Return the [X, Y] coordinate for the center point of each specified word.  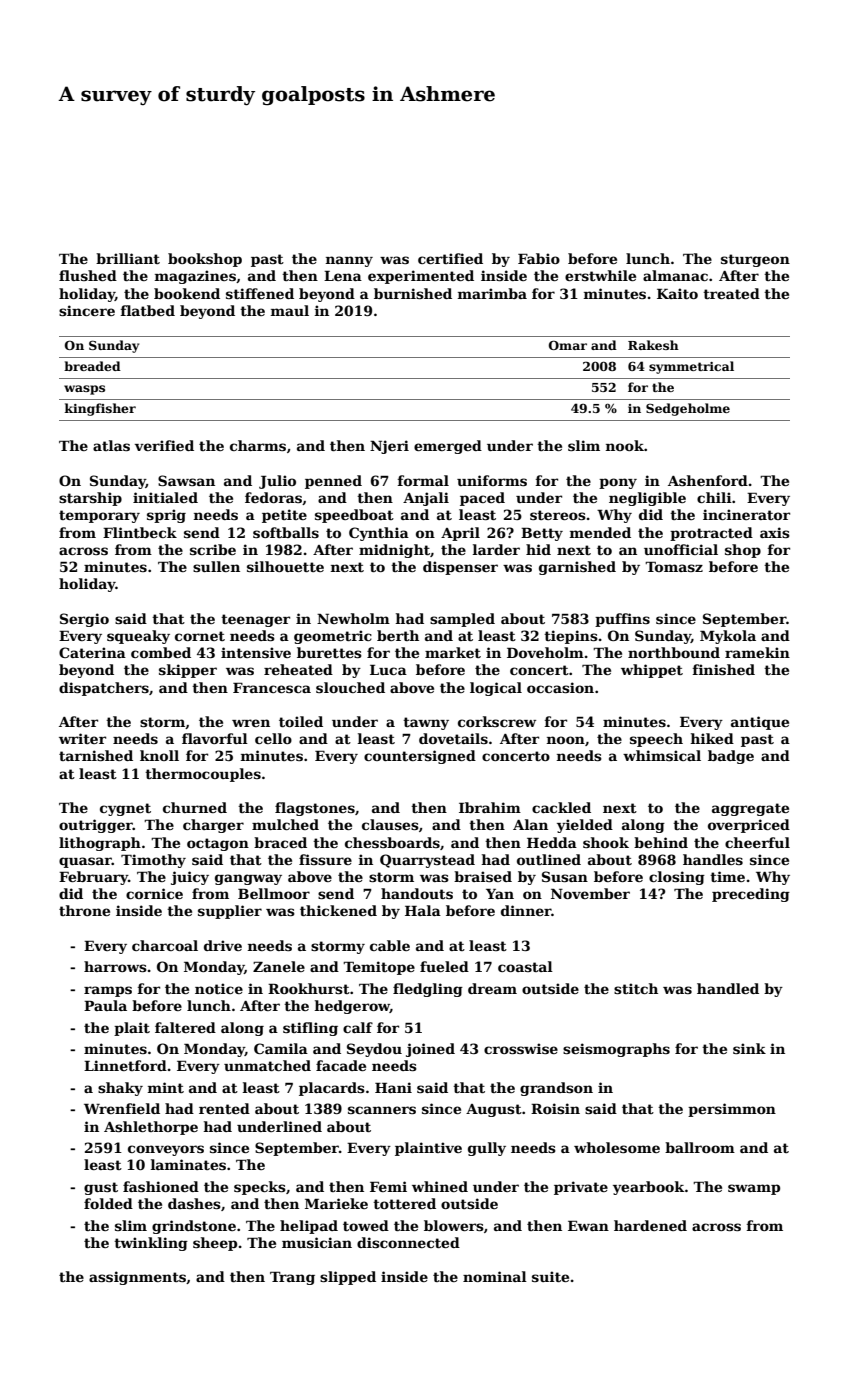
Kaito [677, 293]
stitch [636, 988]
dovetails [453, 738]
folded [108, 1203]
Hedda [552, 842]
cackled [561, 807]
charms [258, 445]
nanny [349, 261]
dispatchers [104, 689]
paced [482, 499]
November [590, 893]
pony [618, 483]
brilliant [128, 258]
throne [84, 910]
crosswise [521, 1048]
